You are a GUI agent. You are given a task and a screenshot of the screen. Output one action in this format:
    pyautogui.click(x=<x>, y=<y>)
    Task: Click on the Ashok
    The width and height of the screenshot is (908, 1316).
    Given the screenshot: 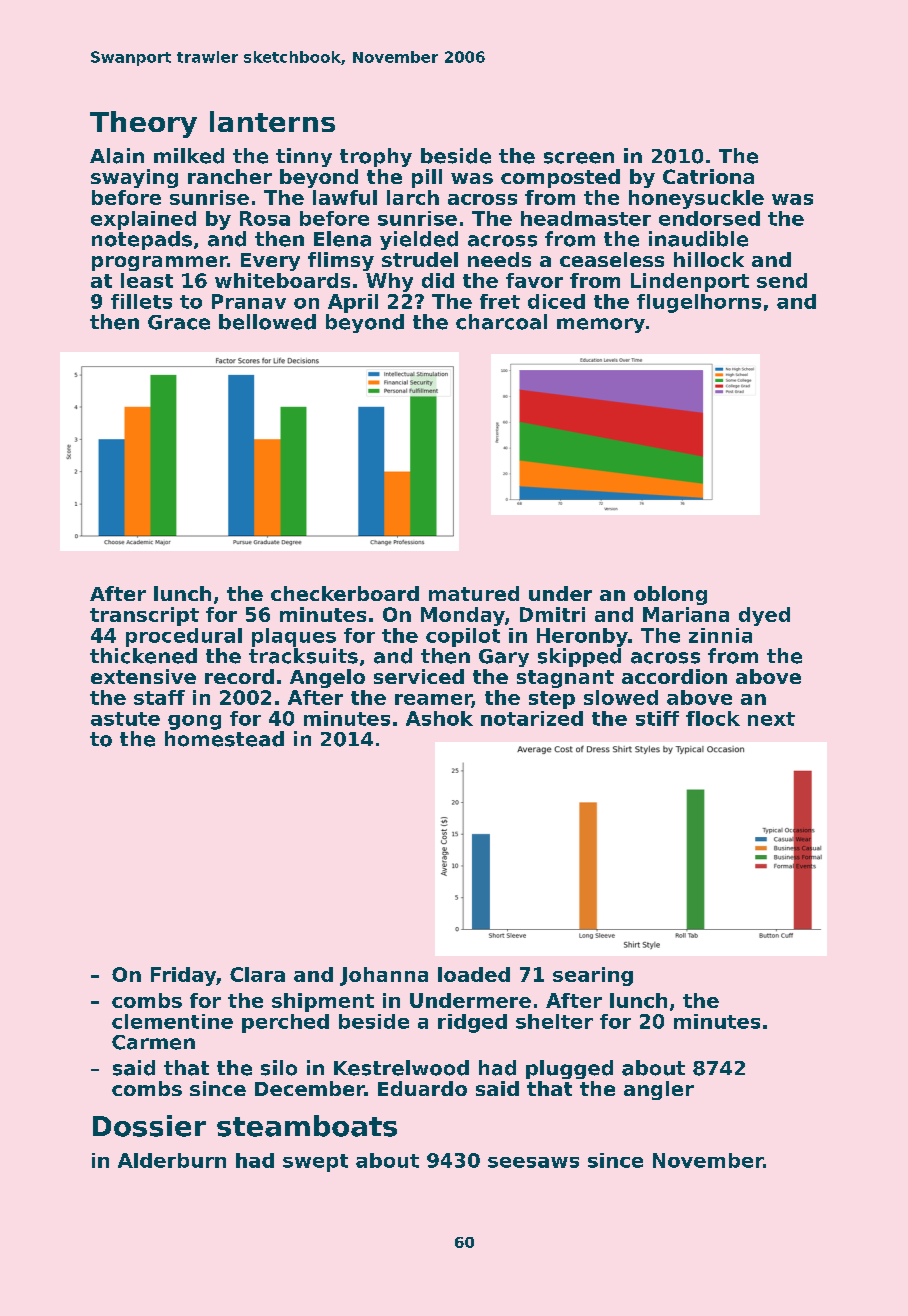 What is the action you would take?
    pyautogui.click(x=439, y=718)
